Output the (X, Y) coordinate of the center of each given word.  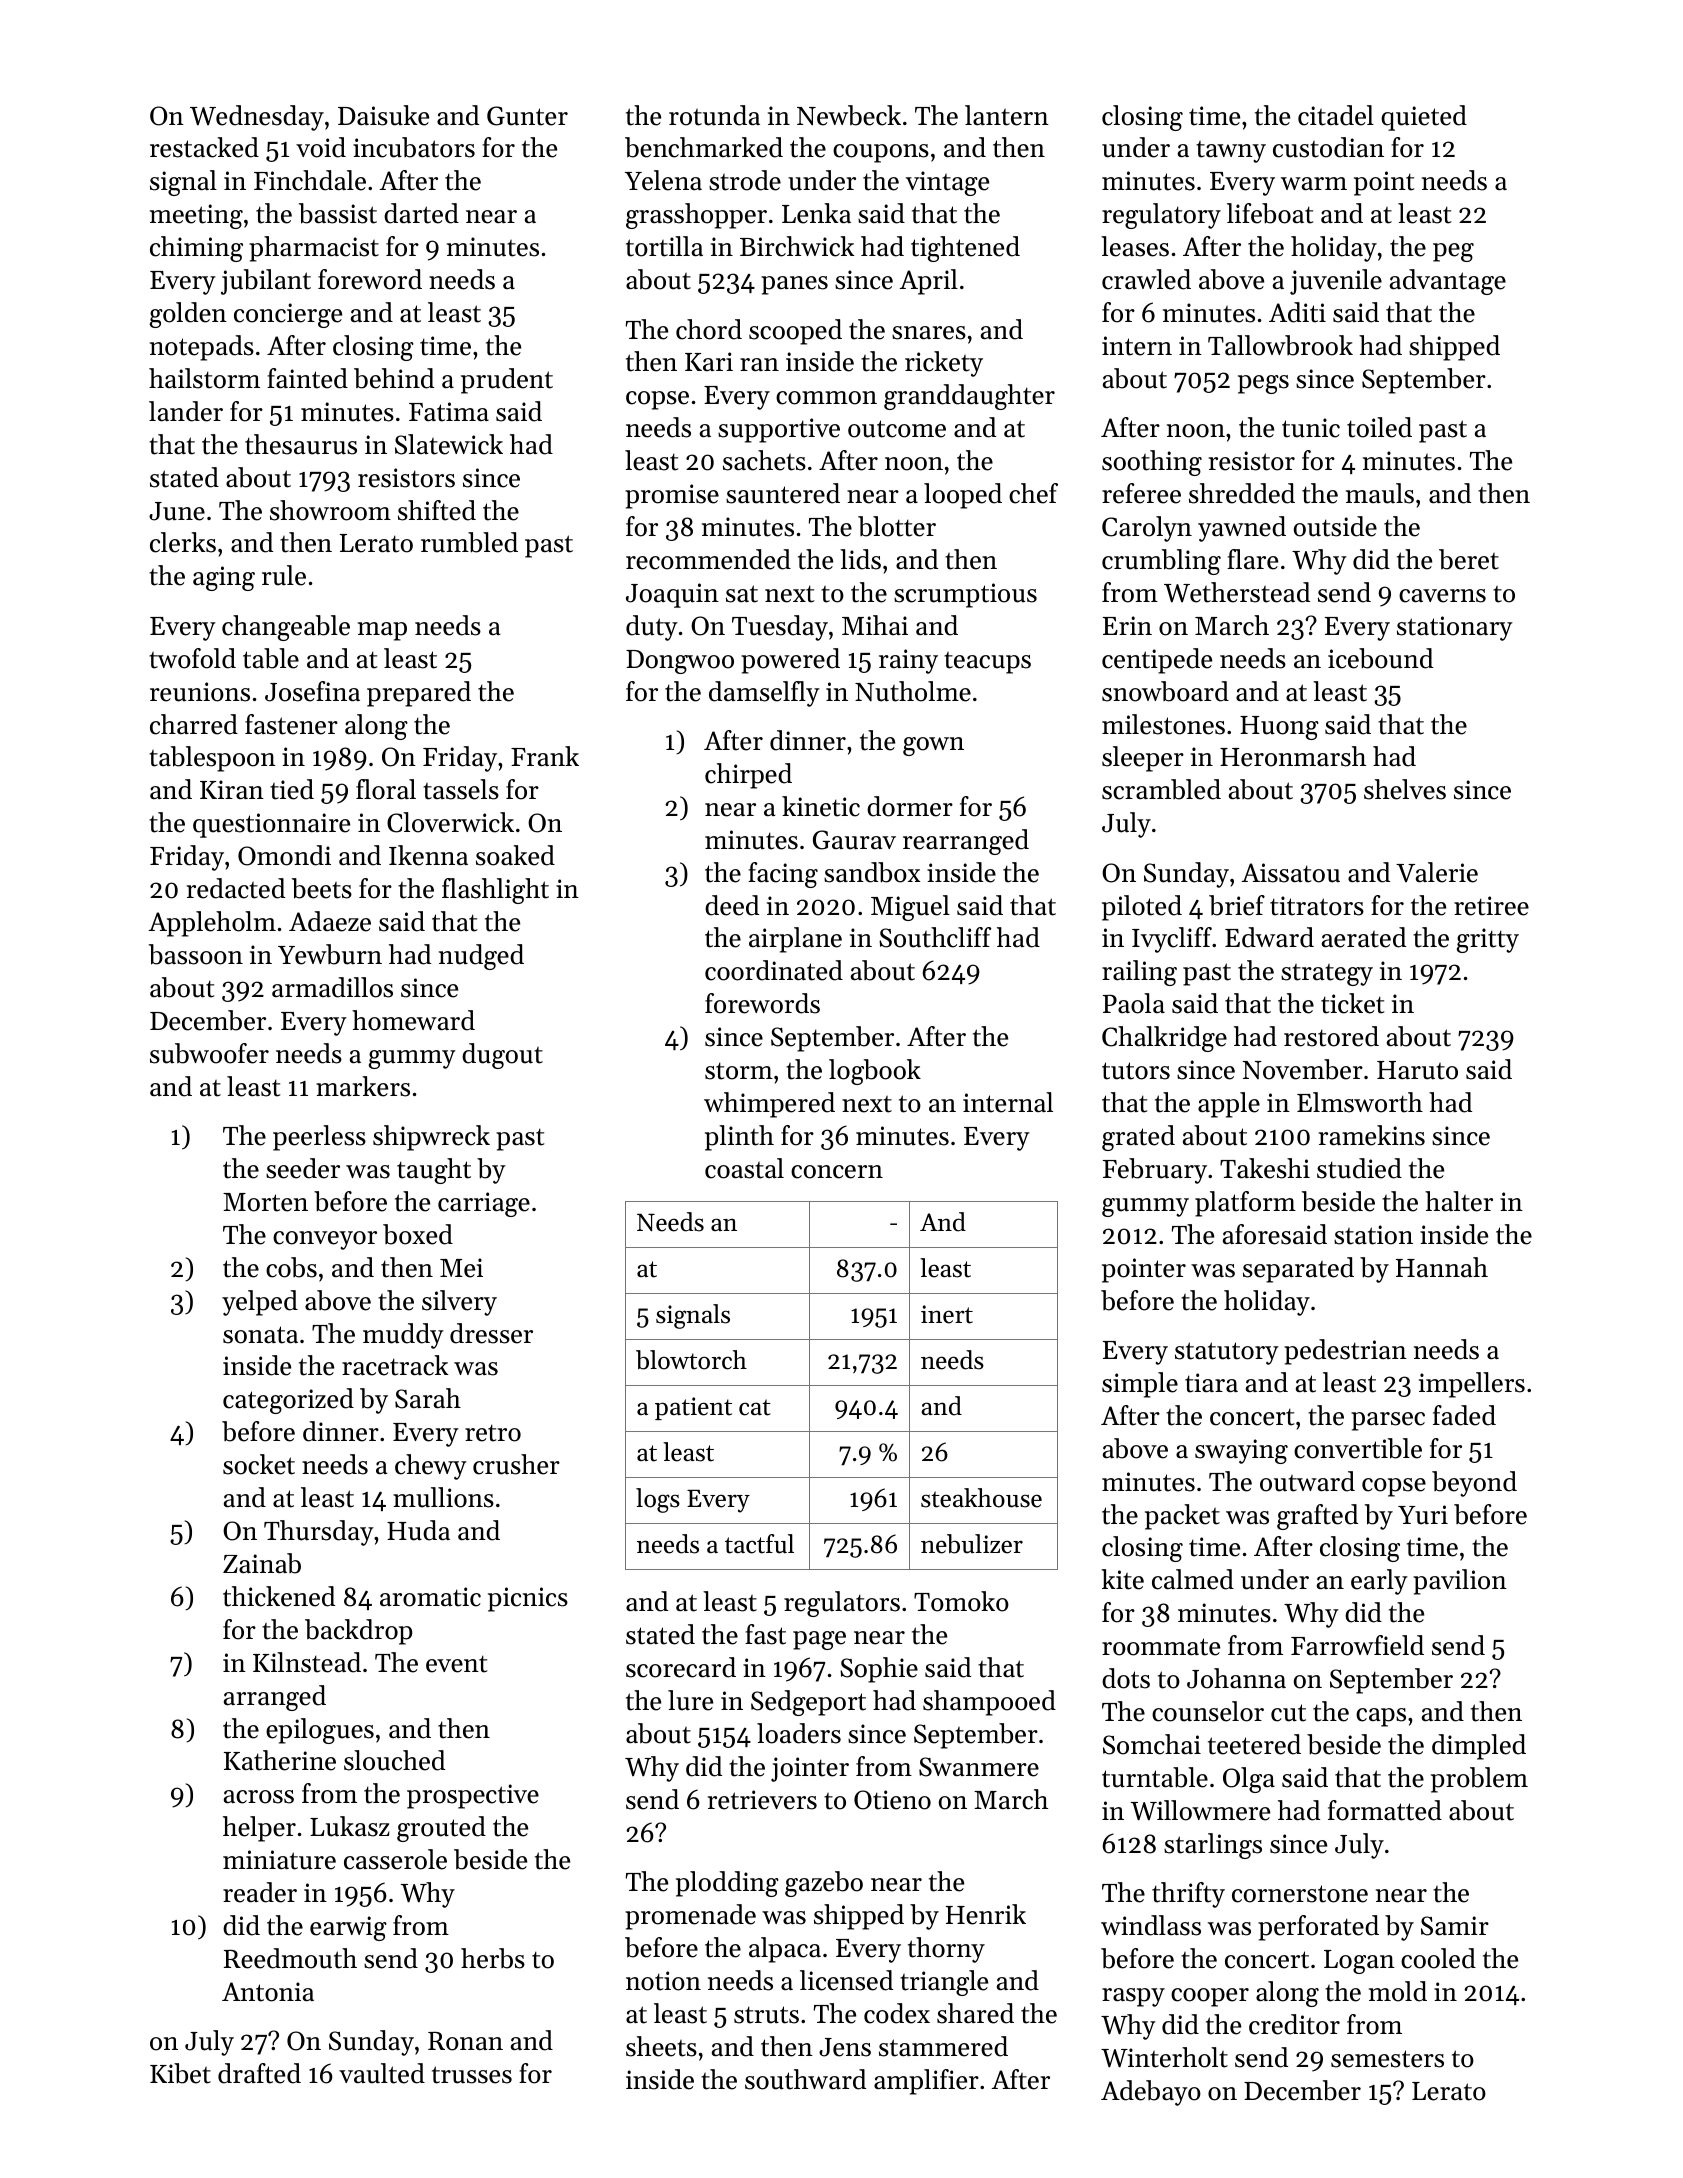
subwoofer (209, 1053)
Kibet (180, 2073)
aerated (1364, 937)
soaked (515, 855)
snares (929, 333)
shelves (1405, 789)
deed (732, 905)
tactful (759, 1544)
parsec (1388, 1421)
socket (259, 1464)
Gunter (527, 116)
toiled (1379, 427)
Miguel (910, 908)
